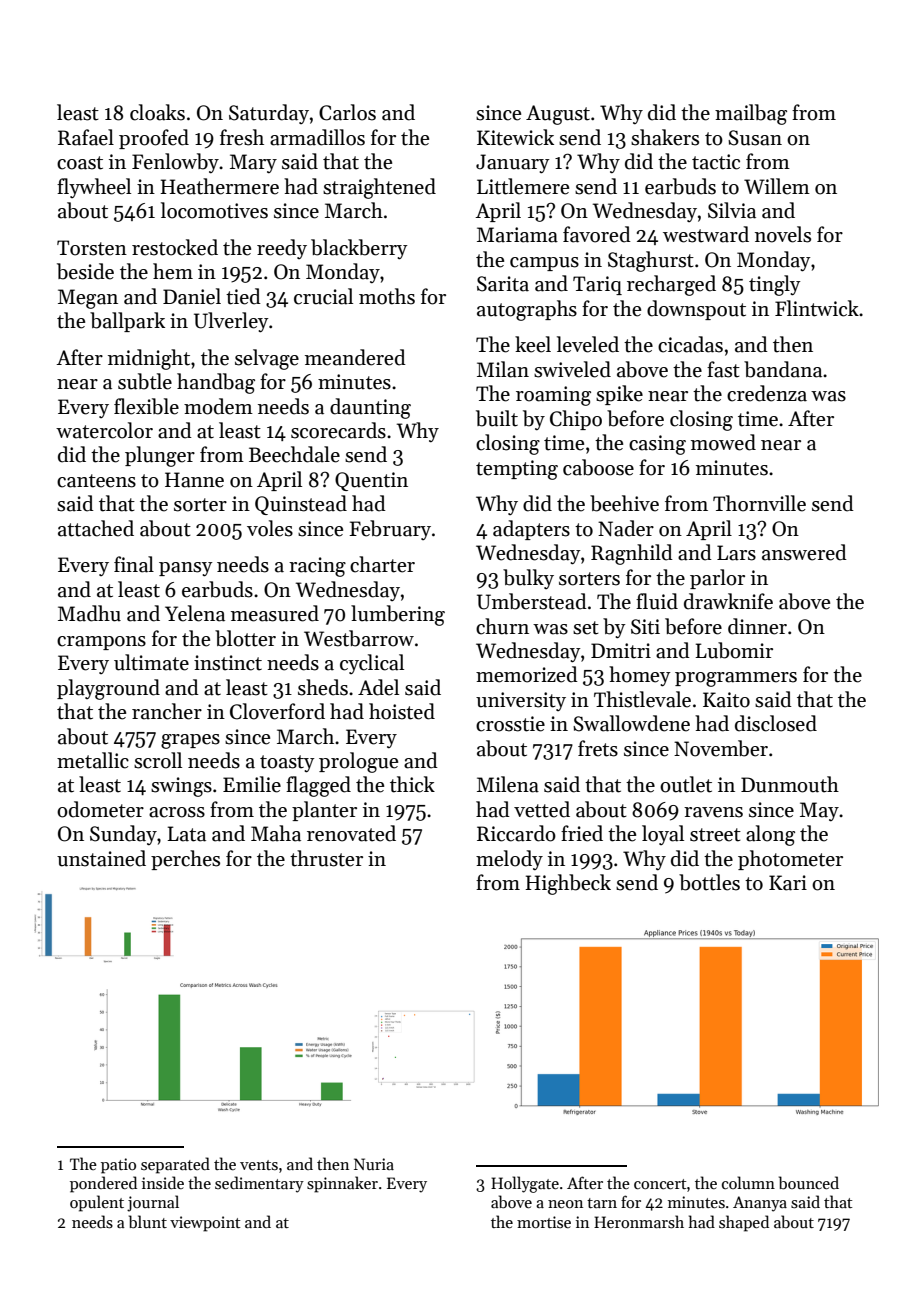 The height and width of the image is (1311, 924). What do you see at coordinates (523, 186) in the image?
I see `Littlemere` at bounding box center [523, 186].
